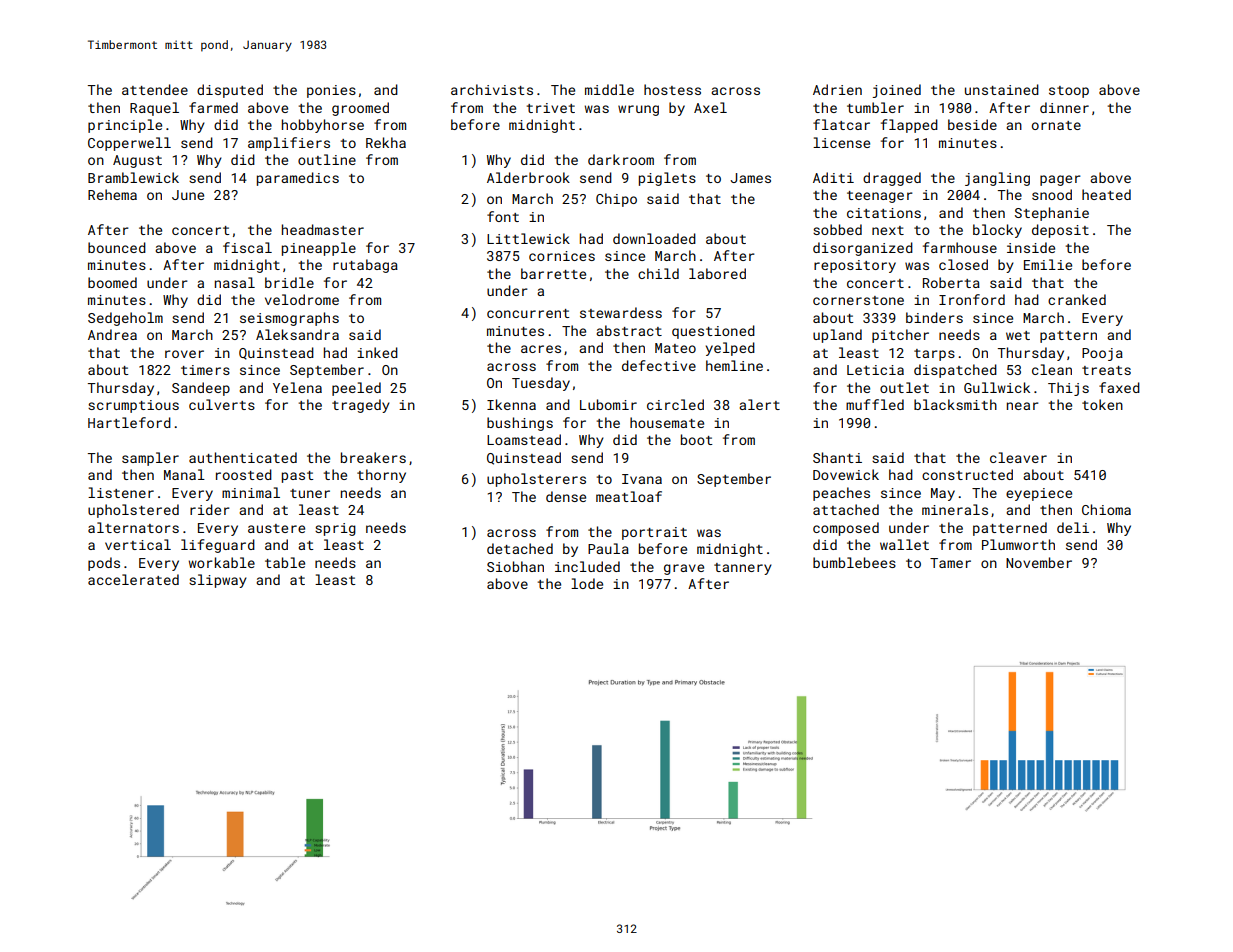 The height and width of the screenshot is (952, 1233). I want to click on Plumworth, so click(1018, 544).
